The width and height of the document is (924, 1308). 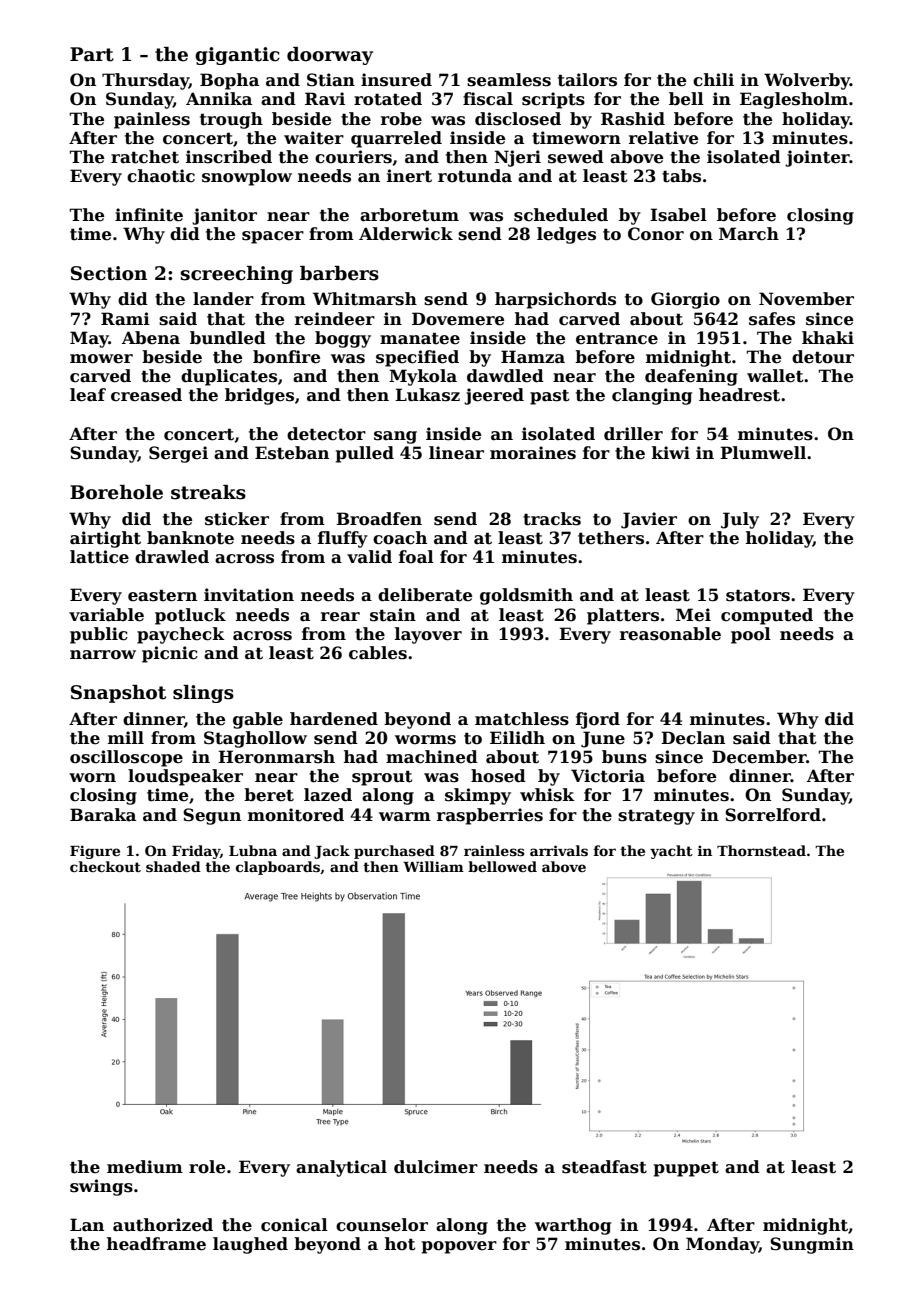 I want to click on ratchet, so click(x=145, y=157).
